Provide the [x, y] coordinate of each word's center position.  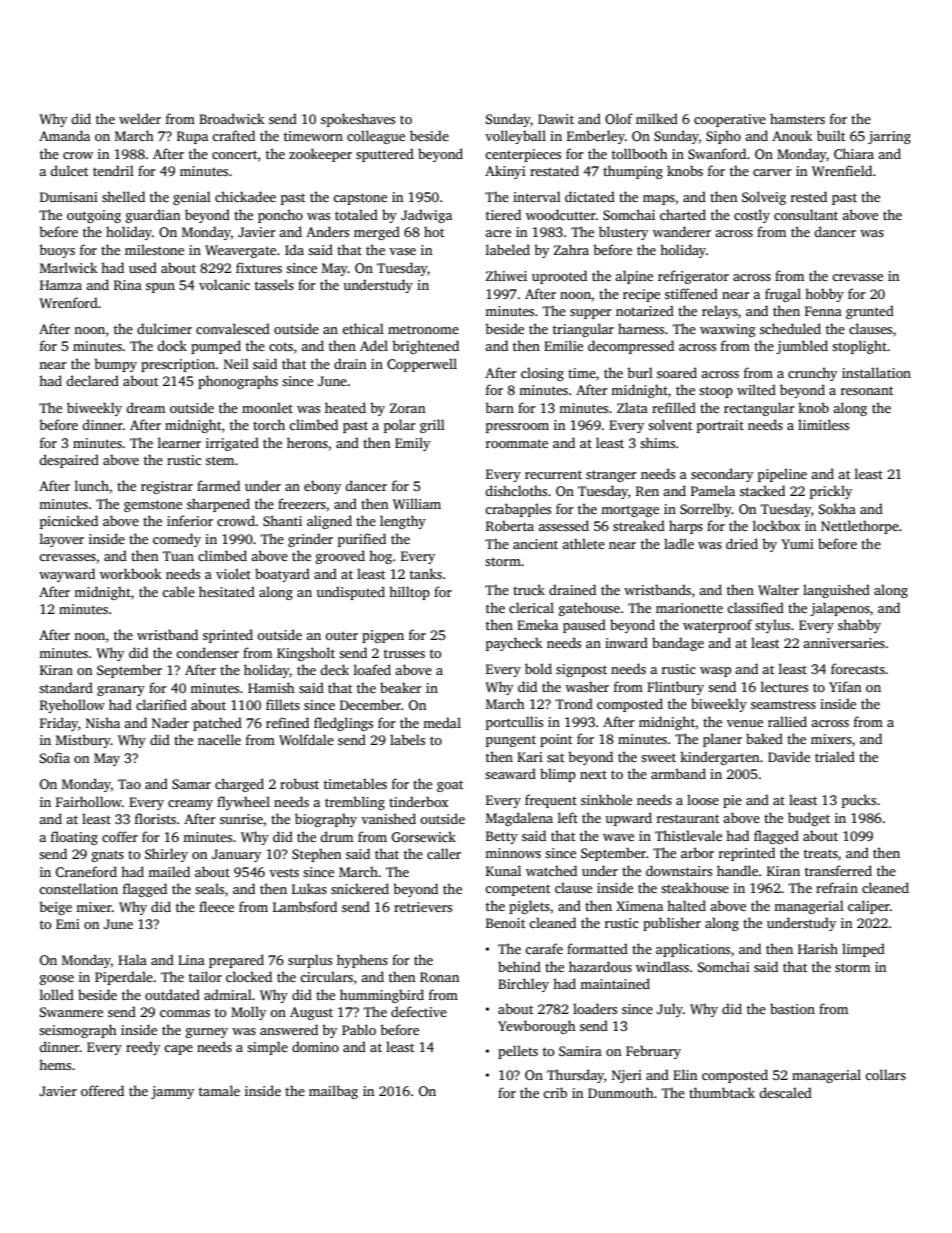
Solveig [764, 198]
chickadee [245, 196]
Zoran [407, 408]
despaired [69, 461]
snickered [360, 888]
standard [66, 687]
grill [432, 426]
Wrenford [68, 302]
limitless [823, 424]
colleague [376, 137]
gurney [207, 1033]
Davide [789, 756]
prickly [831, 492]
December [370, 704]
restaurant [688, 818]
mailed [169, 871]
